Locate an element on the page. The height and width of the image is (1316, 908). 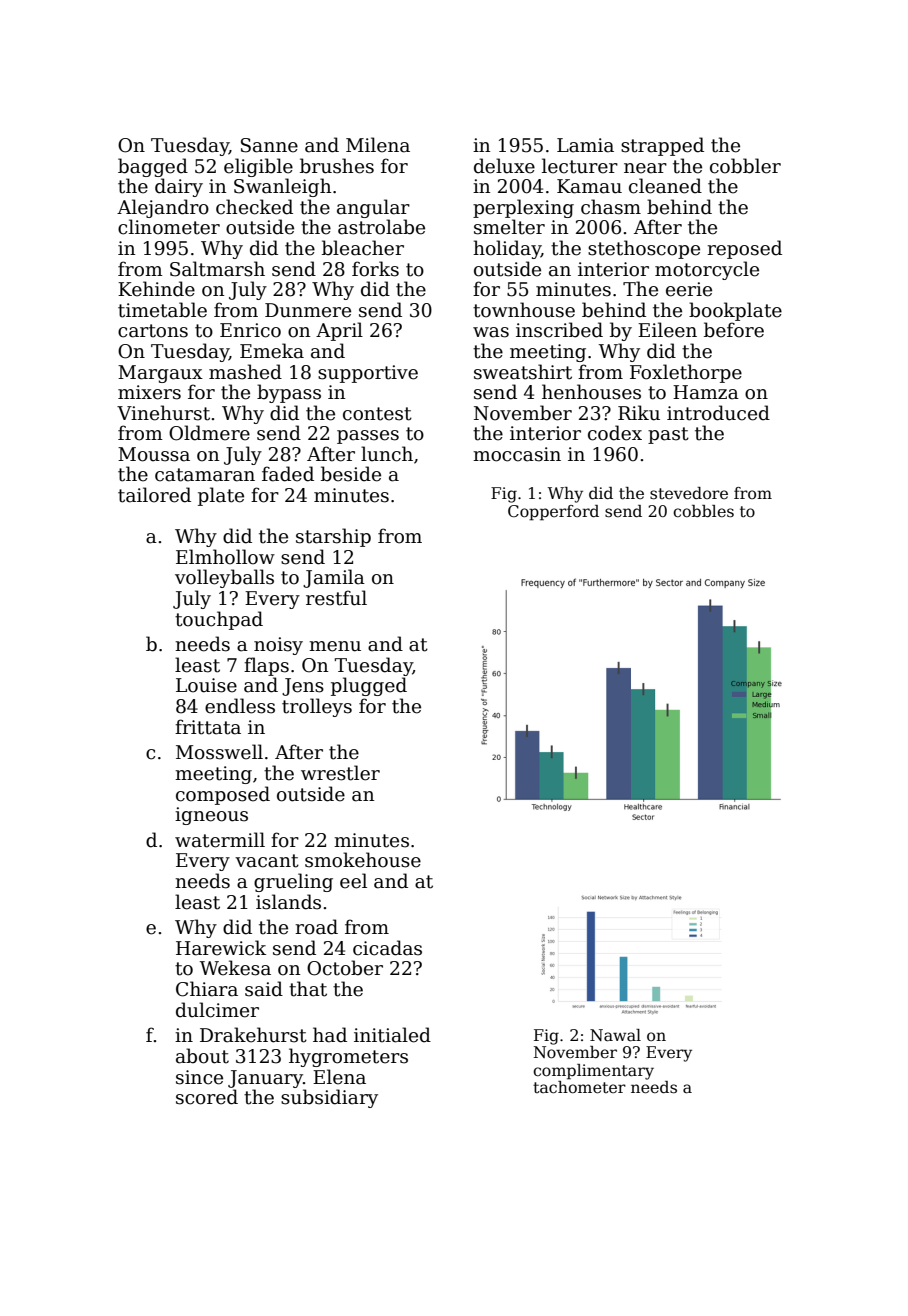
igneous is located at coordinates (211, 816).
